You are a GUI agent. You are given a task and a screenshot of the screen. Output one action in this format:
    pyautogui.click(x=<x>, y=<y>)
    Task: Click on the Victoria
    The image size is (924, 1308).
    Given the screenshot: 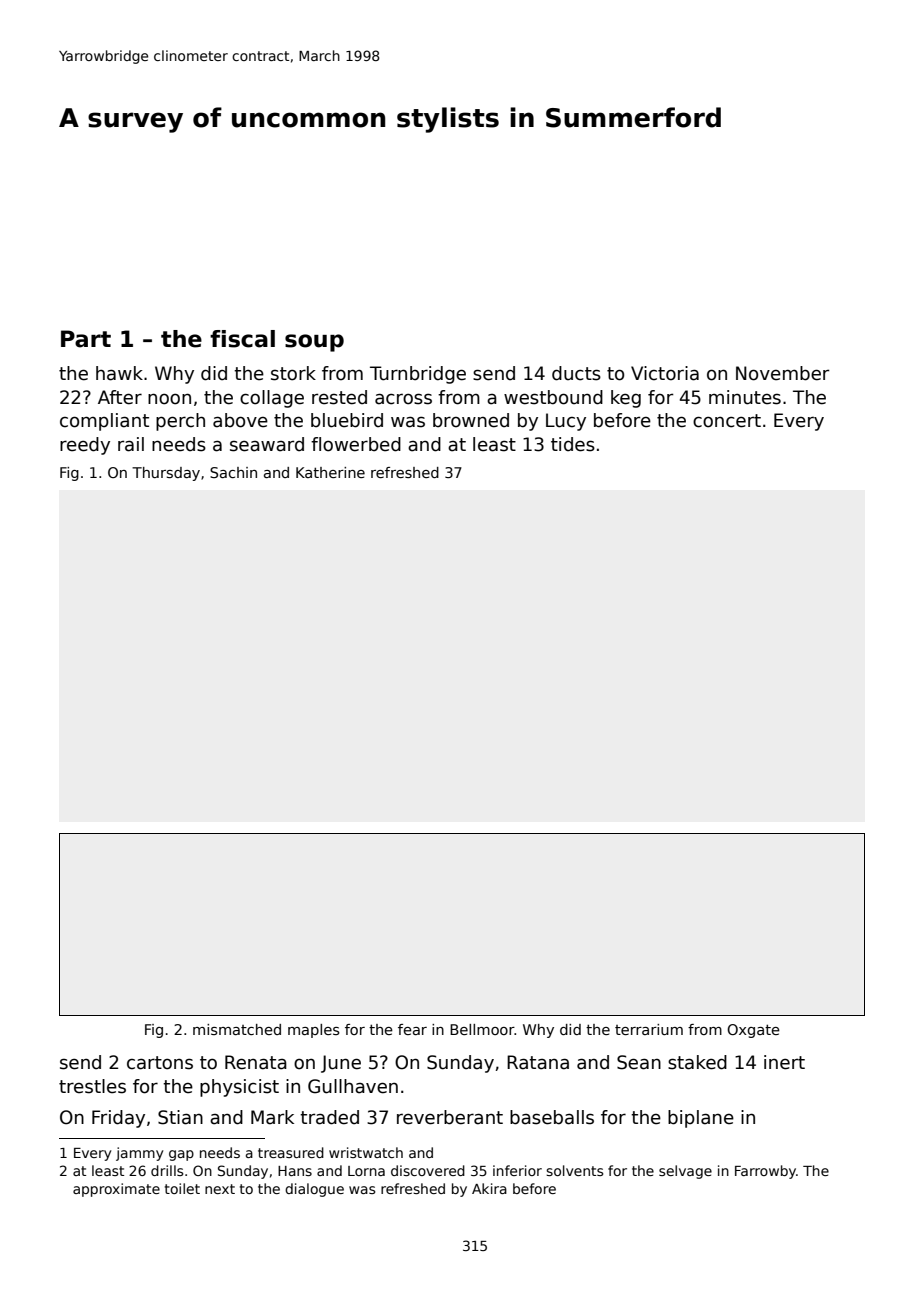 What is the action you would take?
    pyautogui.click(x=665, y=373)
